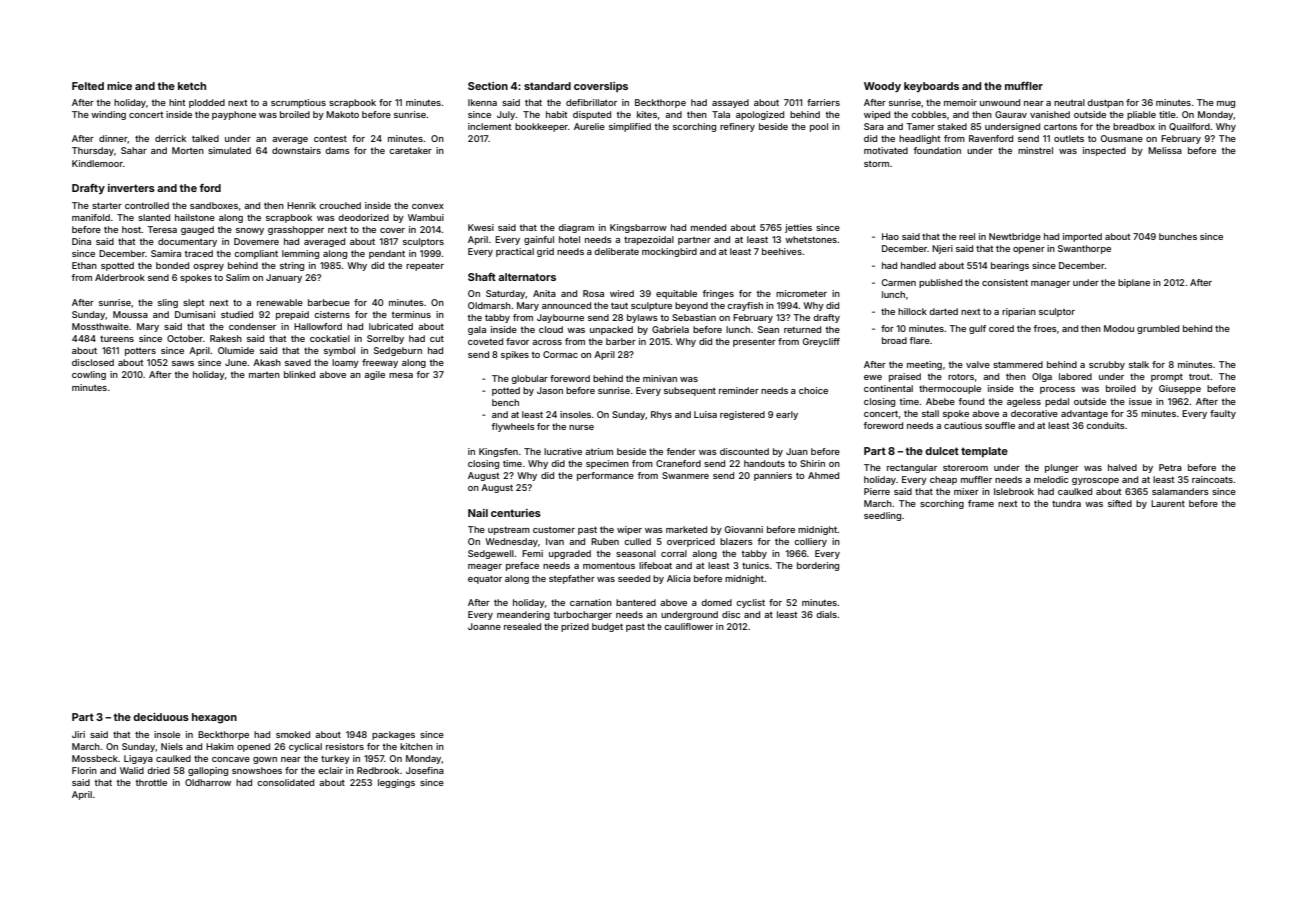  Describe the element at coordinates (396, 783) in the screenshot. I see `leggings` at that location.
